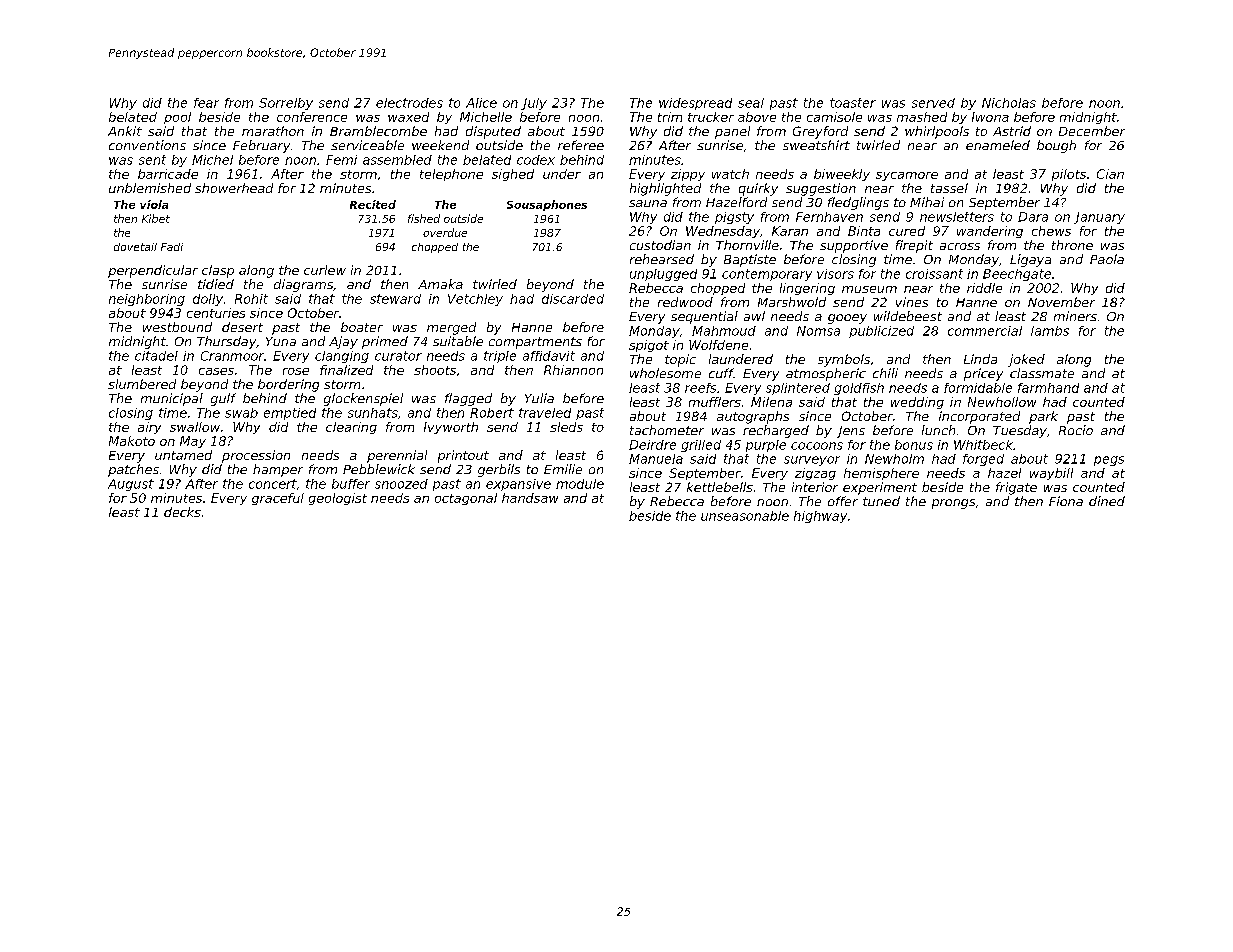 This document has height=952, width=1233. What do you see at coordinates (745, 516) in the document?
I see `unseasonable` at bounding box center [745, 516].
